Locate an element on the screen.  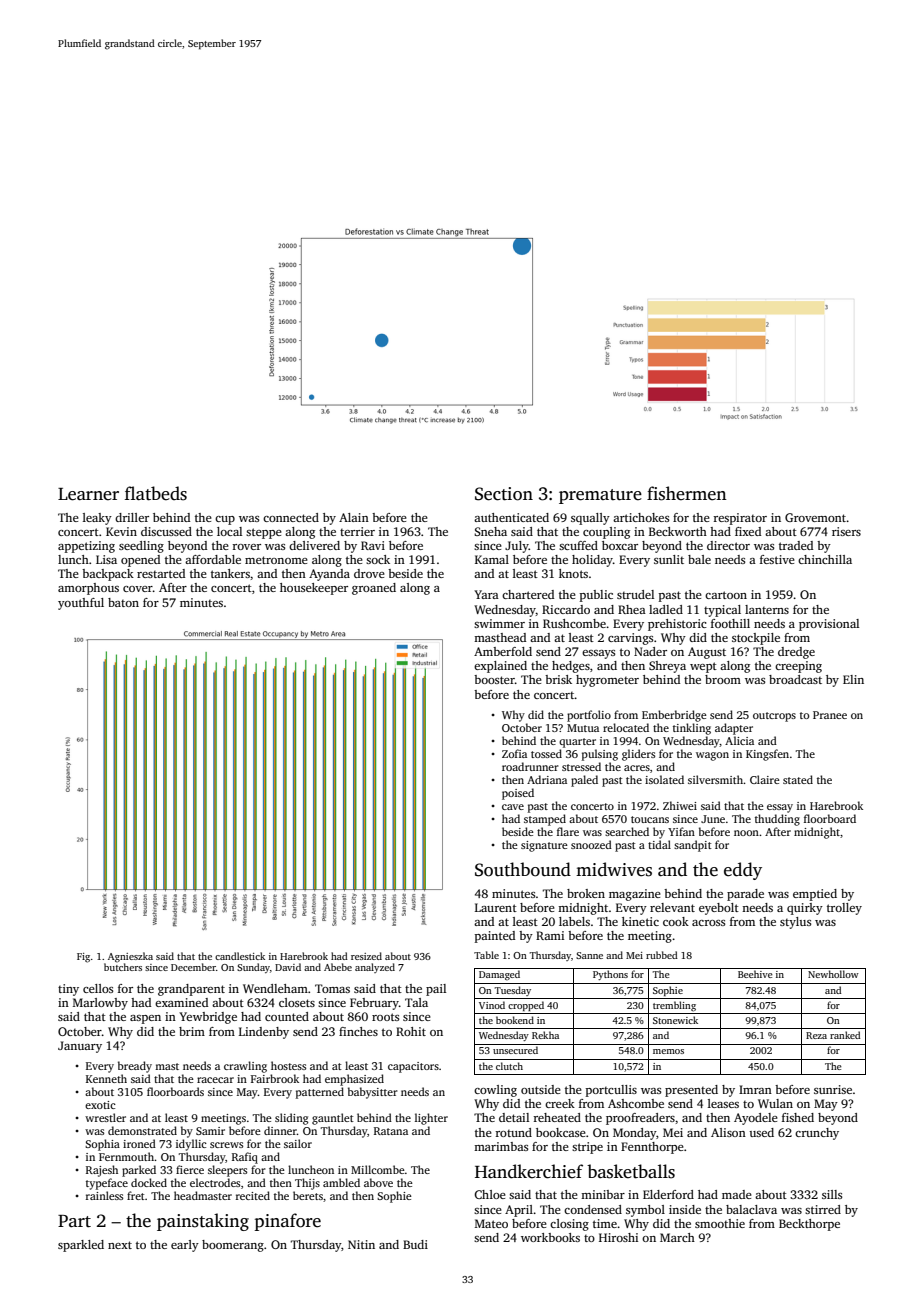
brim is located at coordinates (192, 1031).
